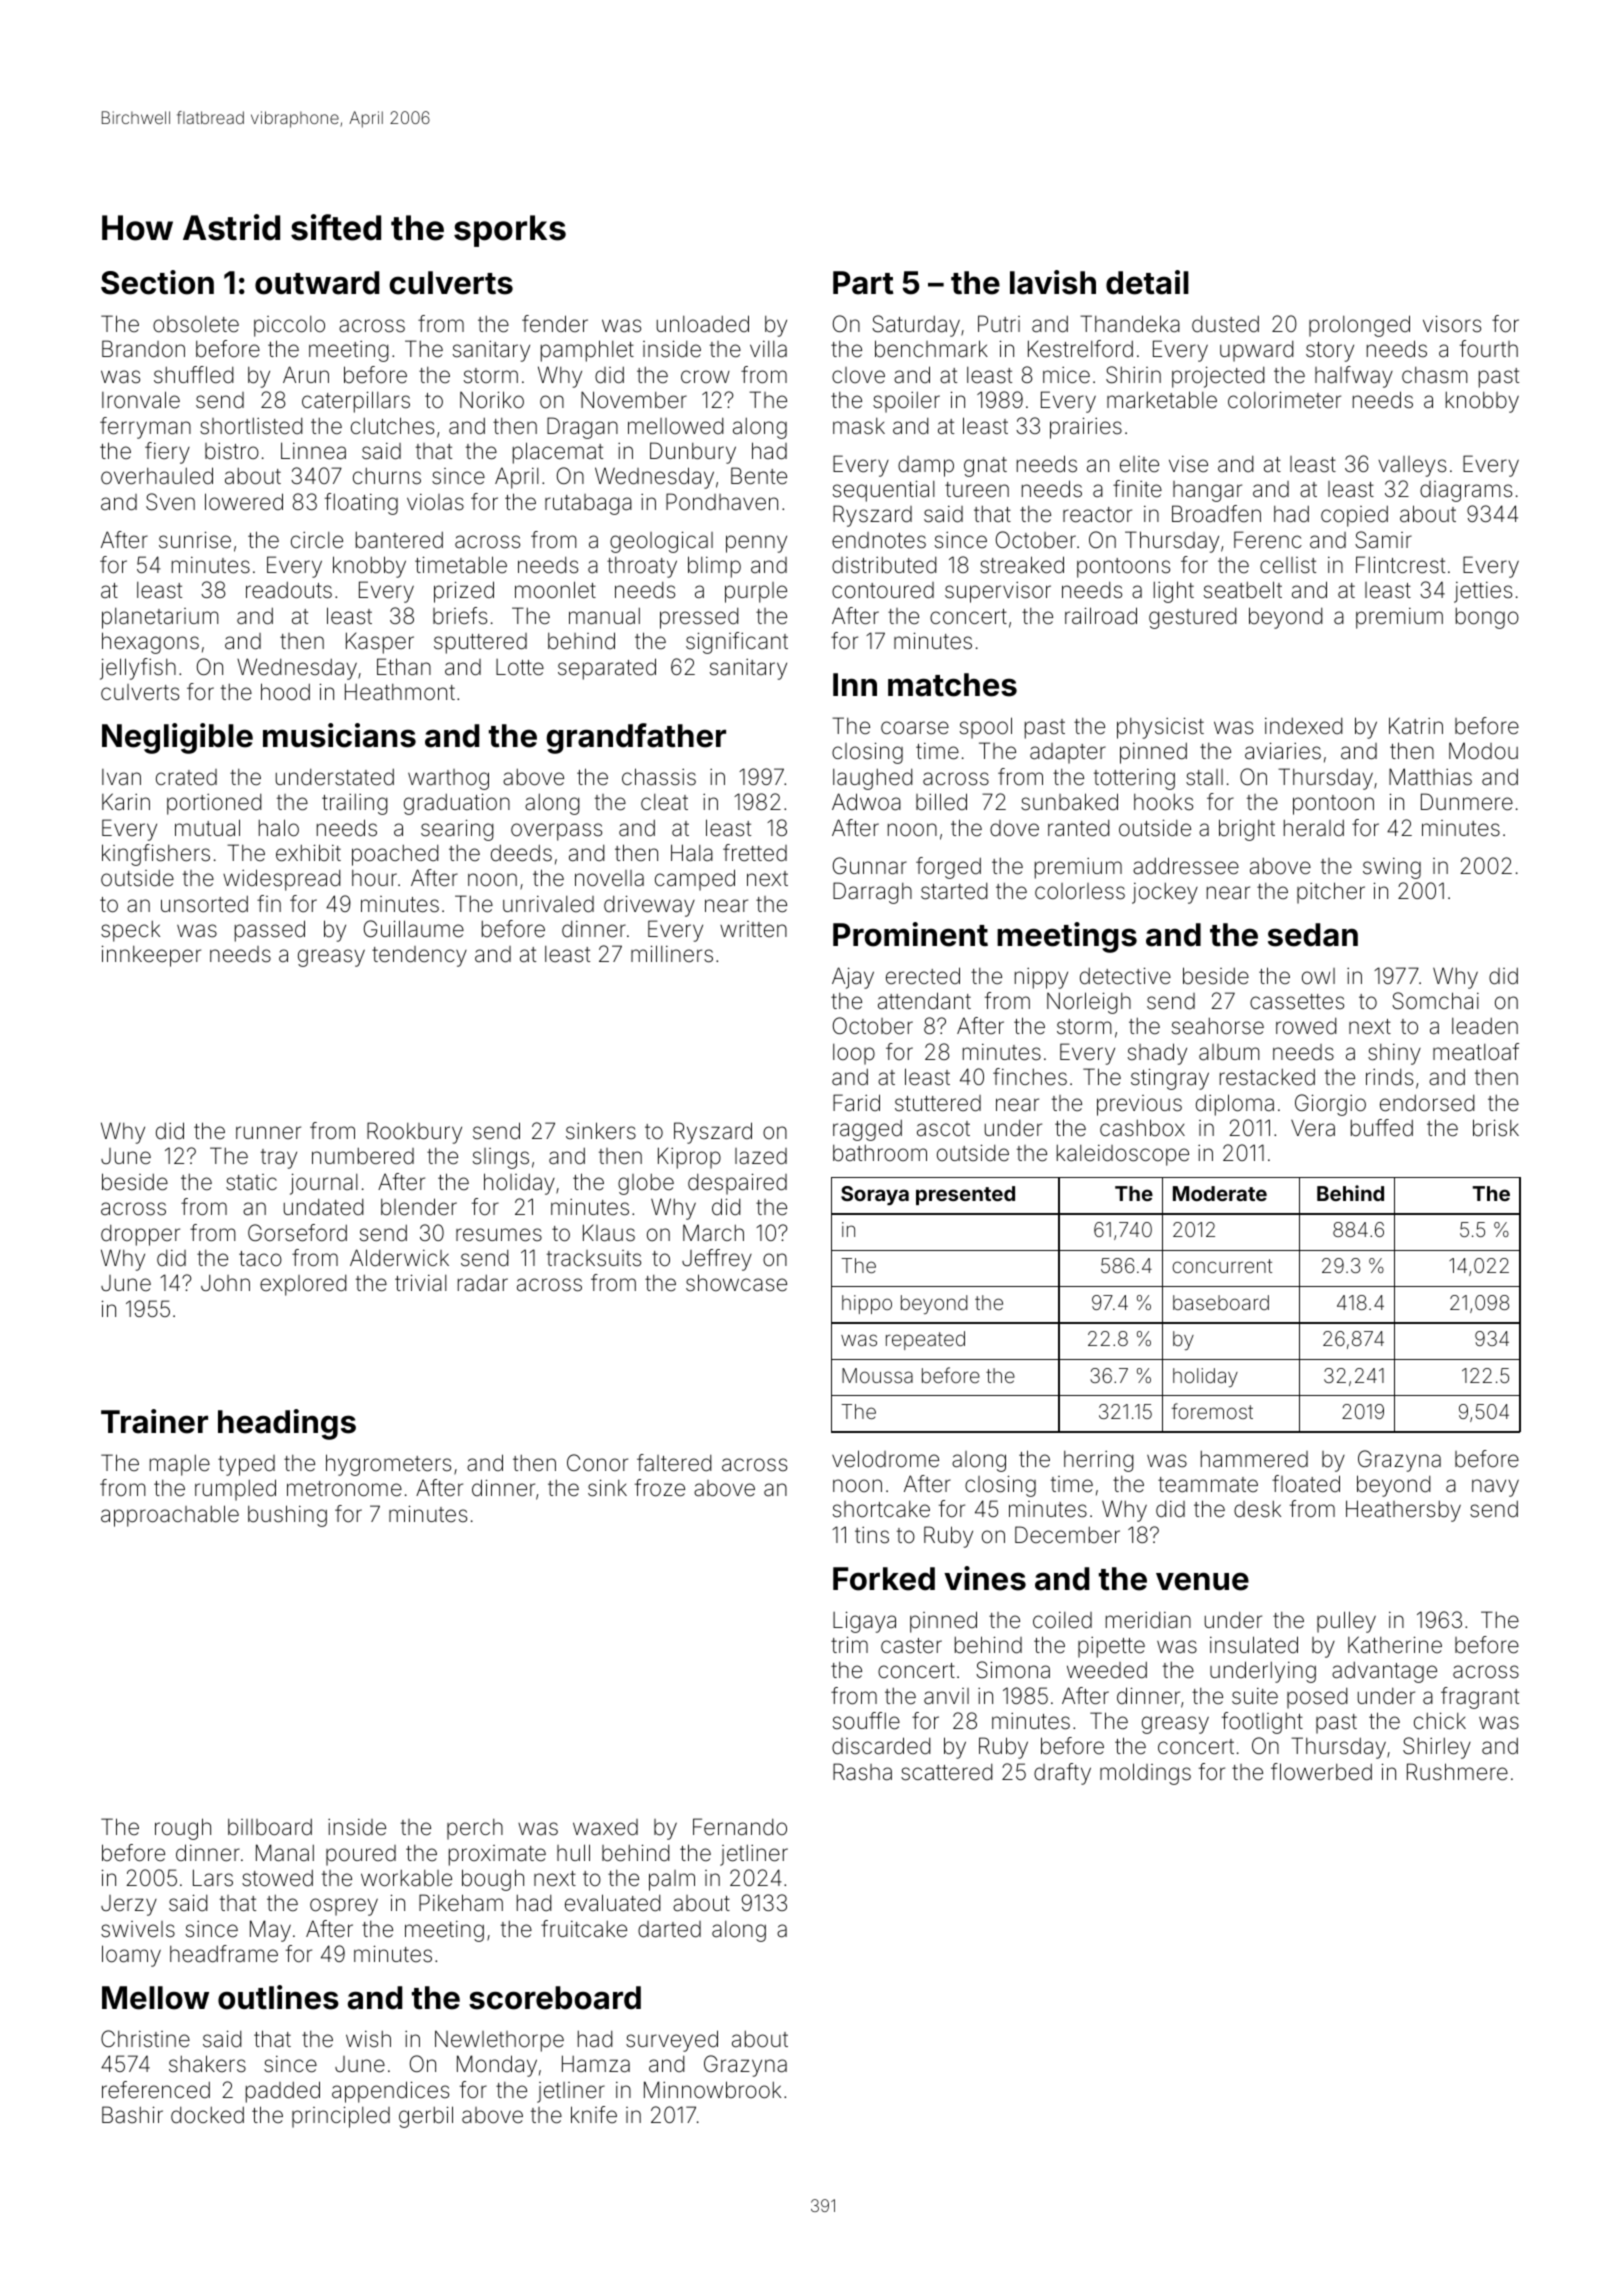 Image resolution: width=1620 pixels, height=2292 pixels. I want to click on visors, so click(1452, 324).
